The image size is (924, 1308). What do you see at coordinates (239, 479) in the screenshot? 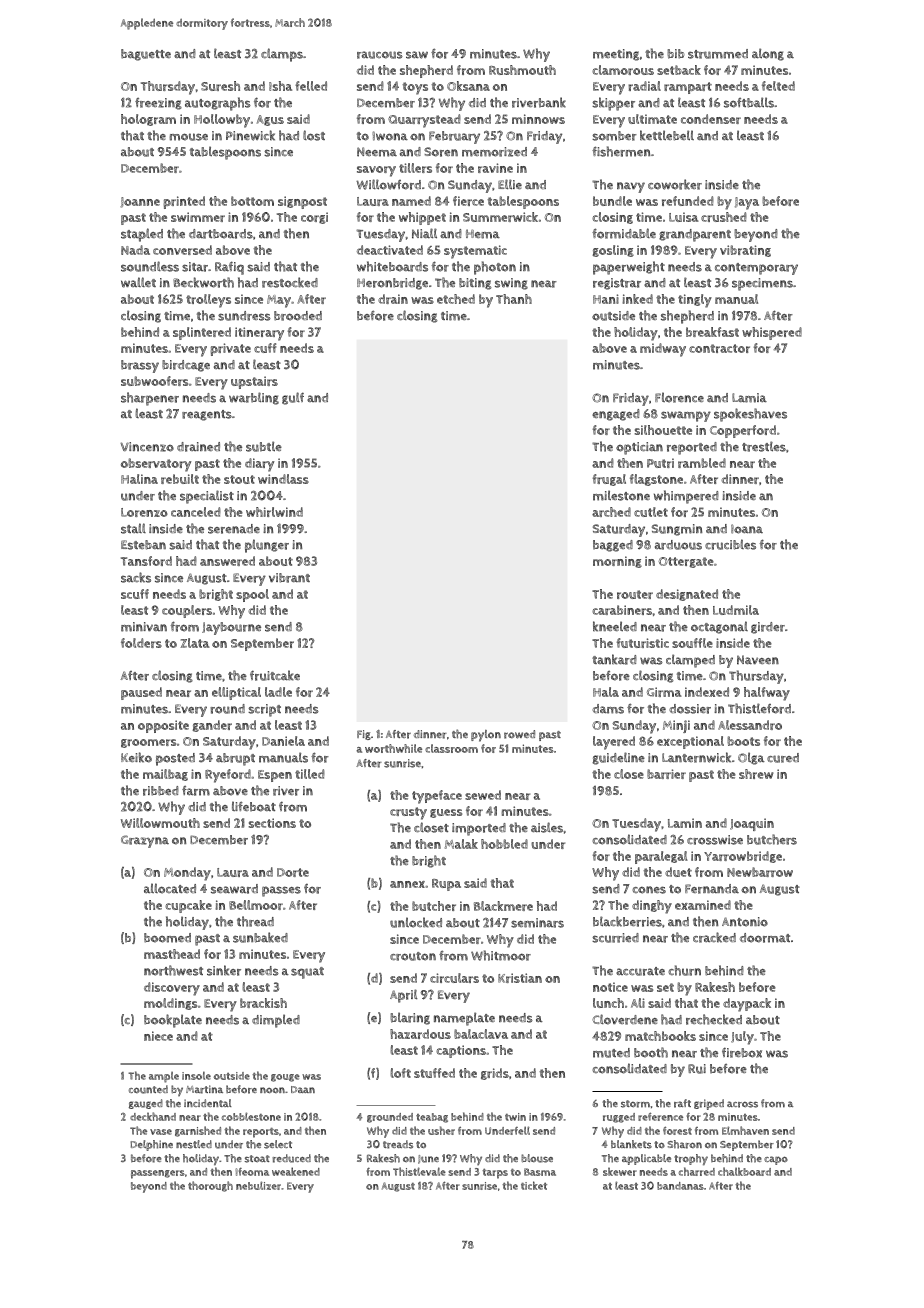
I see `stout` at bounding box center [239, 479].
